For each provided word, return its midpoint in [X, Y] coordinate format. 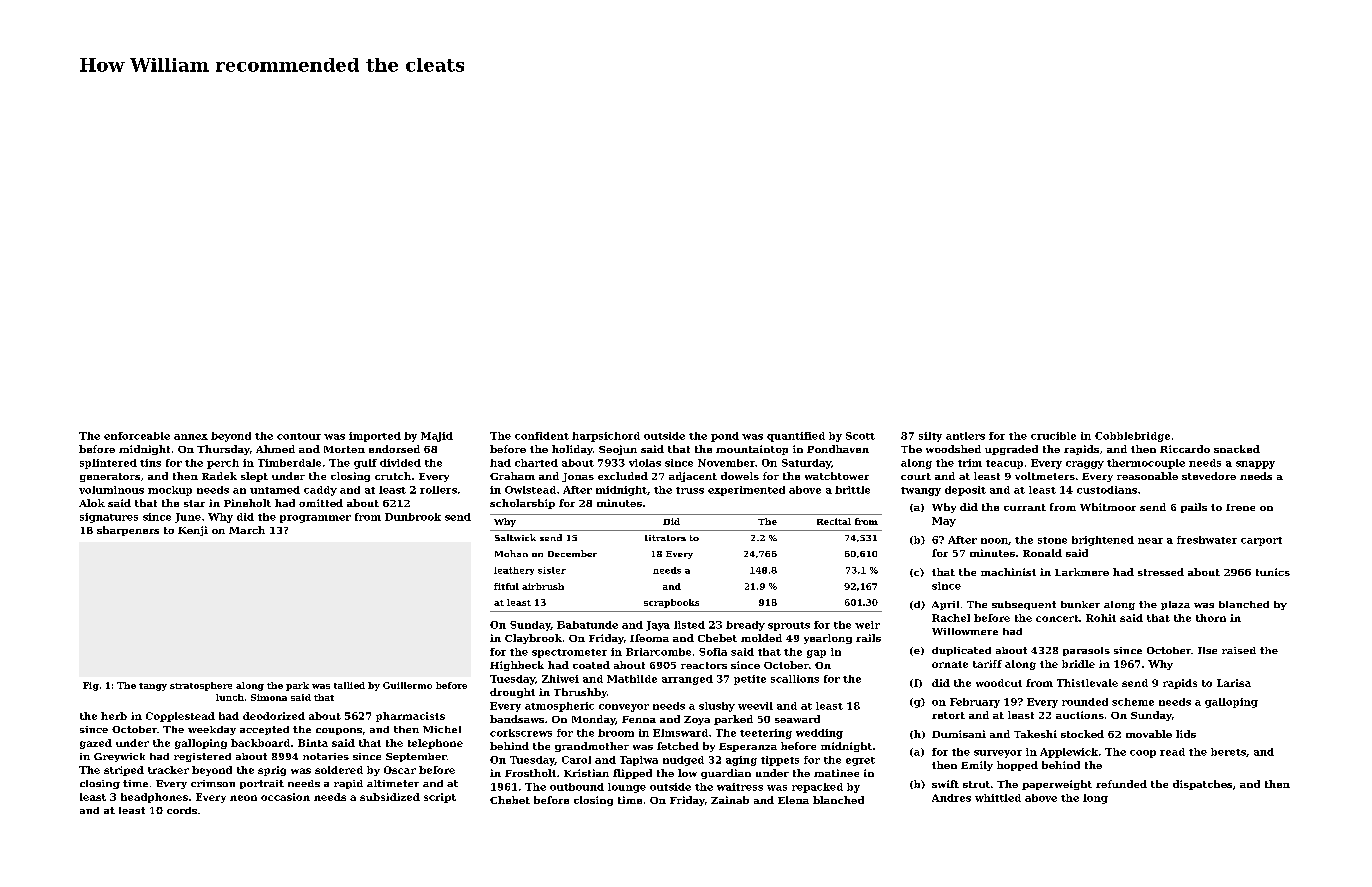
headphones [154, 798]
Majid [437, 437]
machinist [1008, 572]
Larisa [1234, 683]
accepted [264, 730]
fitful [506, 586]
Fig [91, 686]
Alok [92, 503]
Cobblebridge [1132, 437]
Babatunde [587, 625]
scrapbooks [671, 603]
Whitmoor [1108, 507]
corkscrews [521, 733]
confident [542, 436]
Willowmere [965, 631]
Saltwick [515, 537]
